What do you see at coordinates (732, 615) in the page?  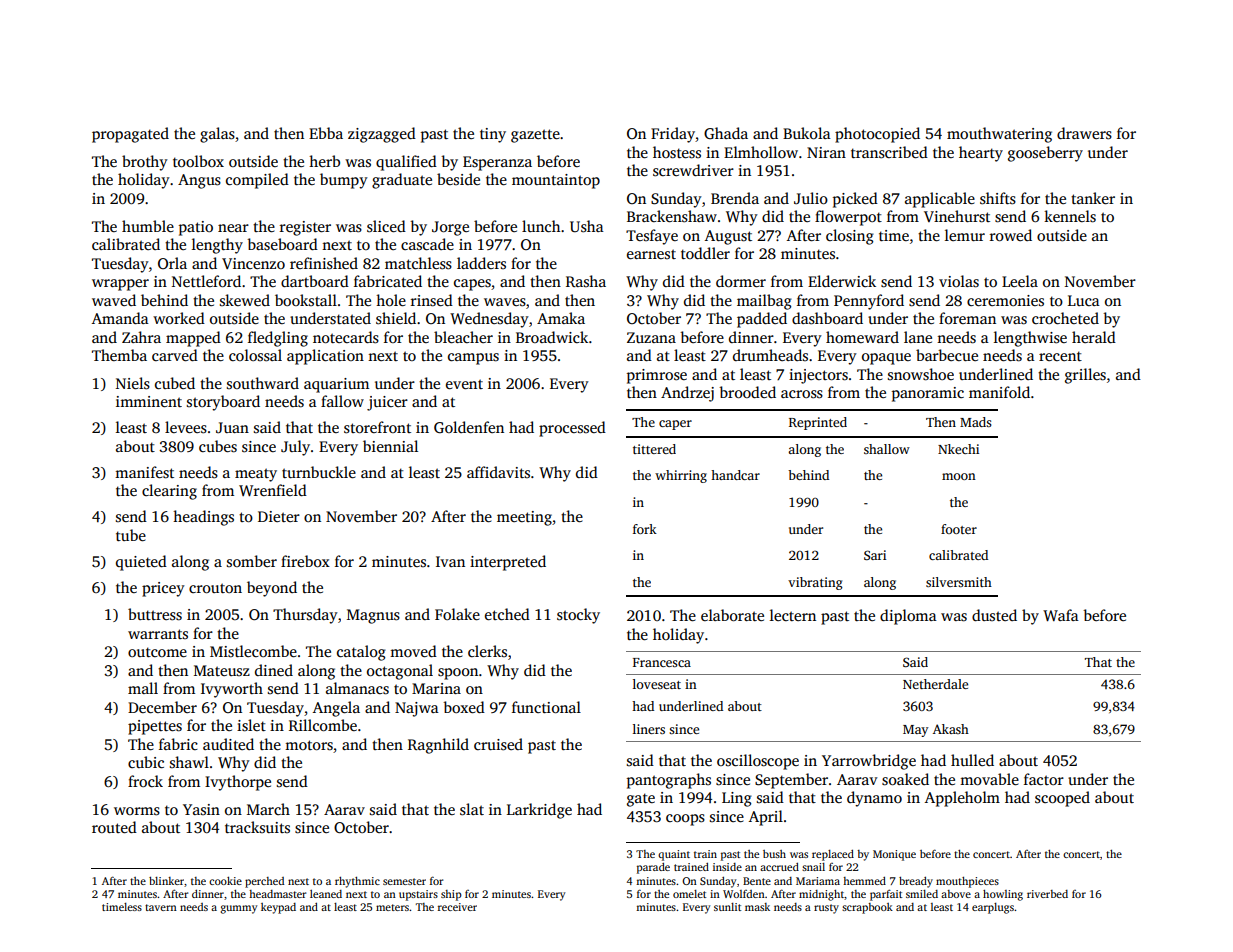 I see `elaborate` at bounding box center [732, 615].
